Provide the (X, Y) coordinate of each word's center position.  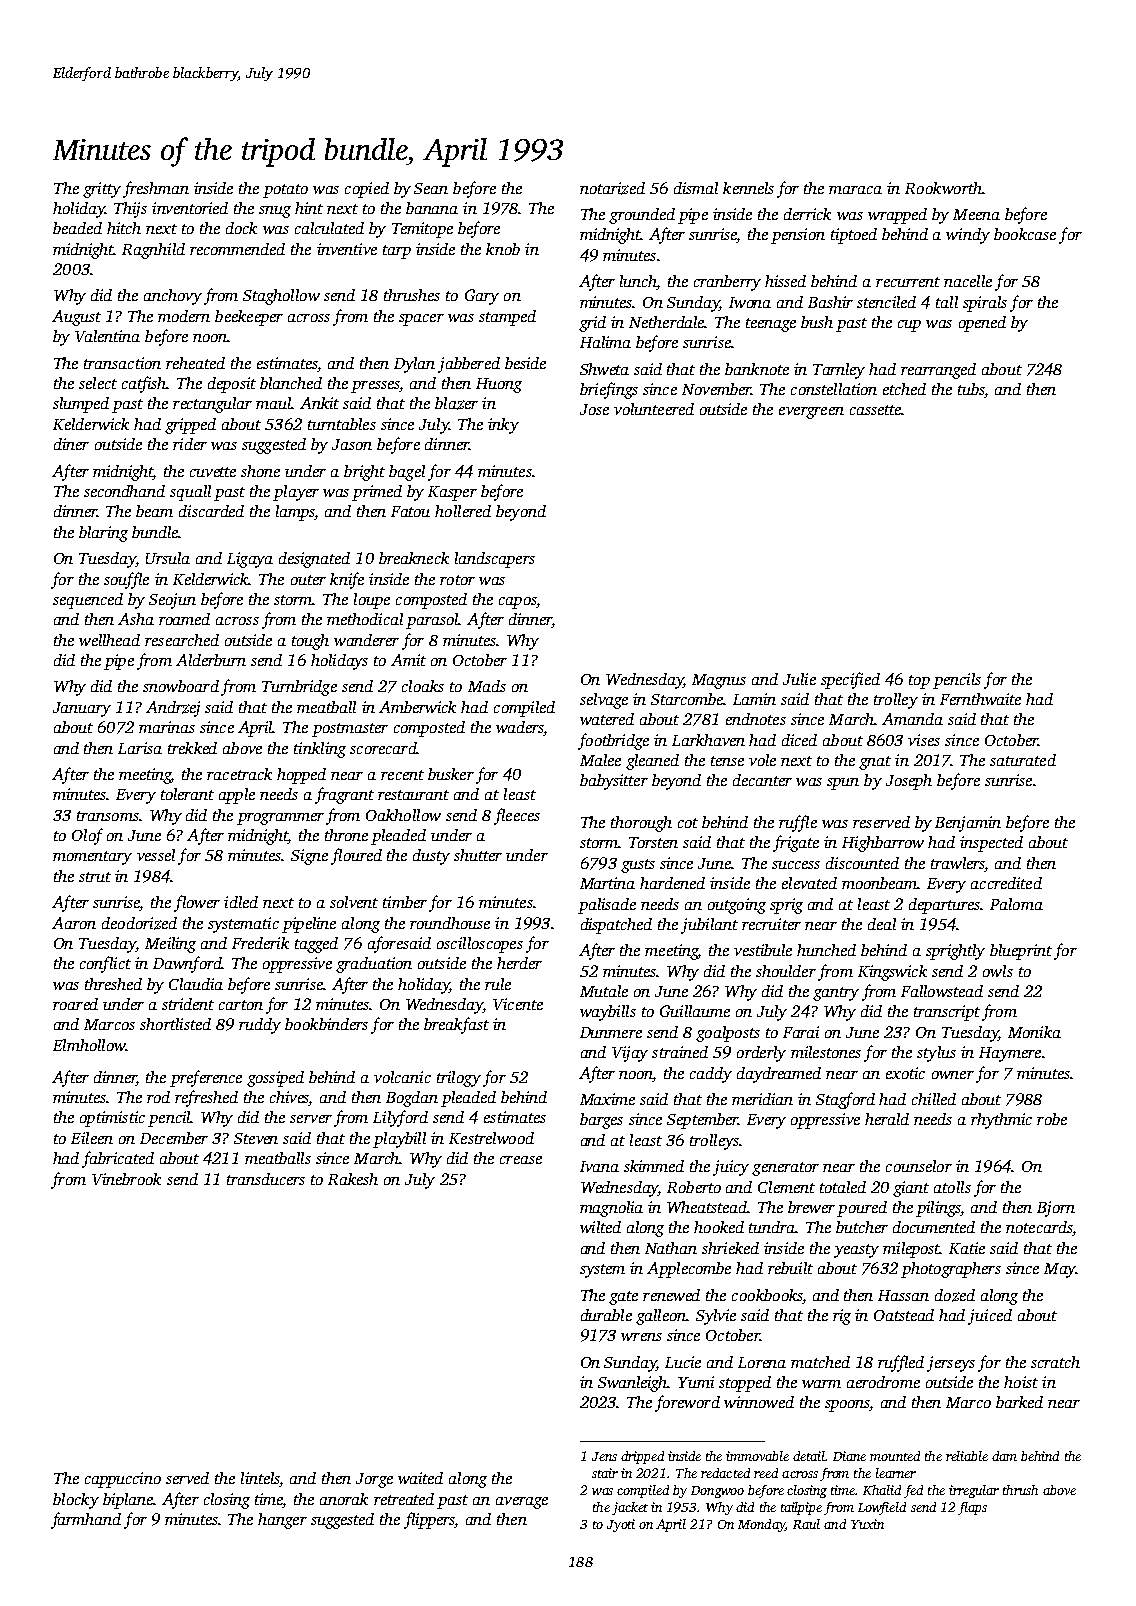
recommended (237, 249)
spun (843, 784)
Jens (604, 1456)
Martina (607, 883)
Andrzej (173, 709)
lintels (260, 1479)
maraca (855, 190)
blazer (456, 403)
